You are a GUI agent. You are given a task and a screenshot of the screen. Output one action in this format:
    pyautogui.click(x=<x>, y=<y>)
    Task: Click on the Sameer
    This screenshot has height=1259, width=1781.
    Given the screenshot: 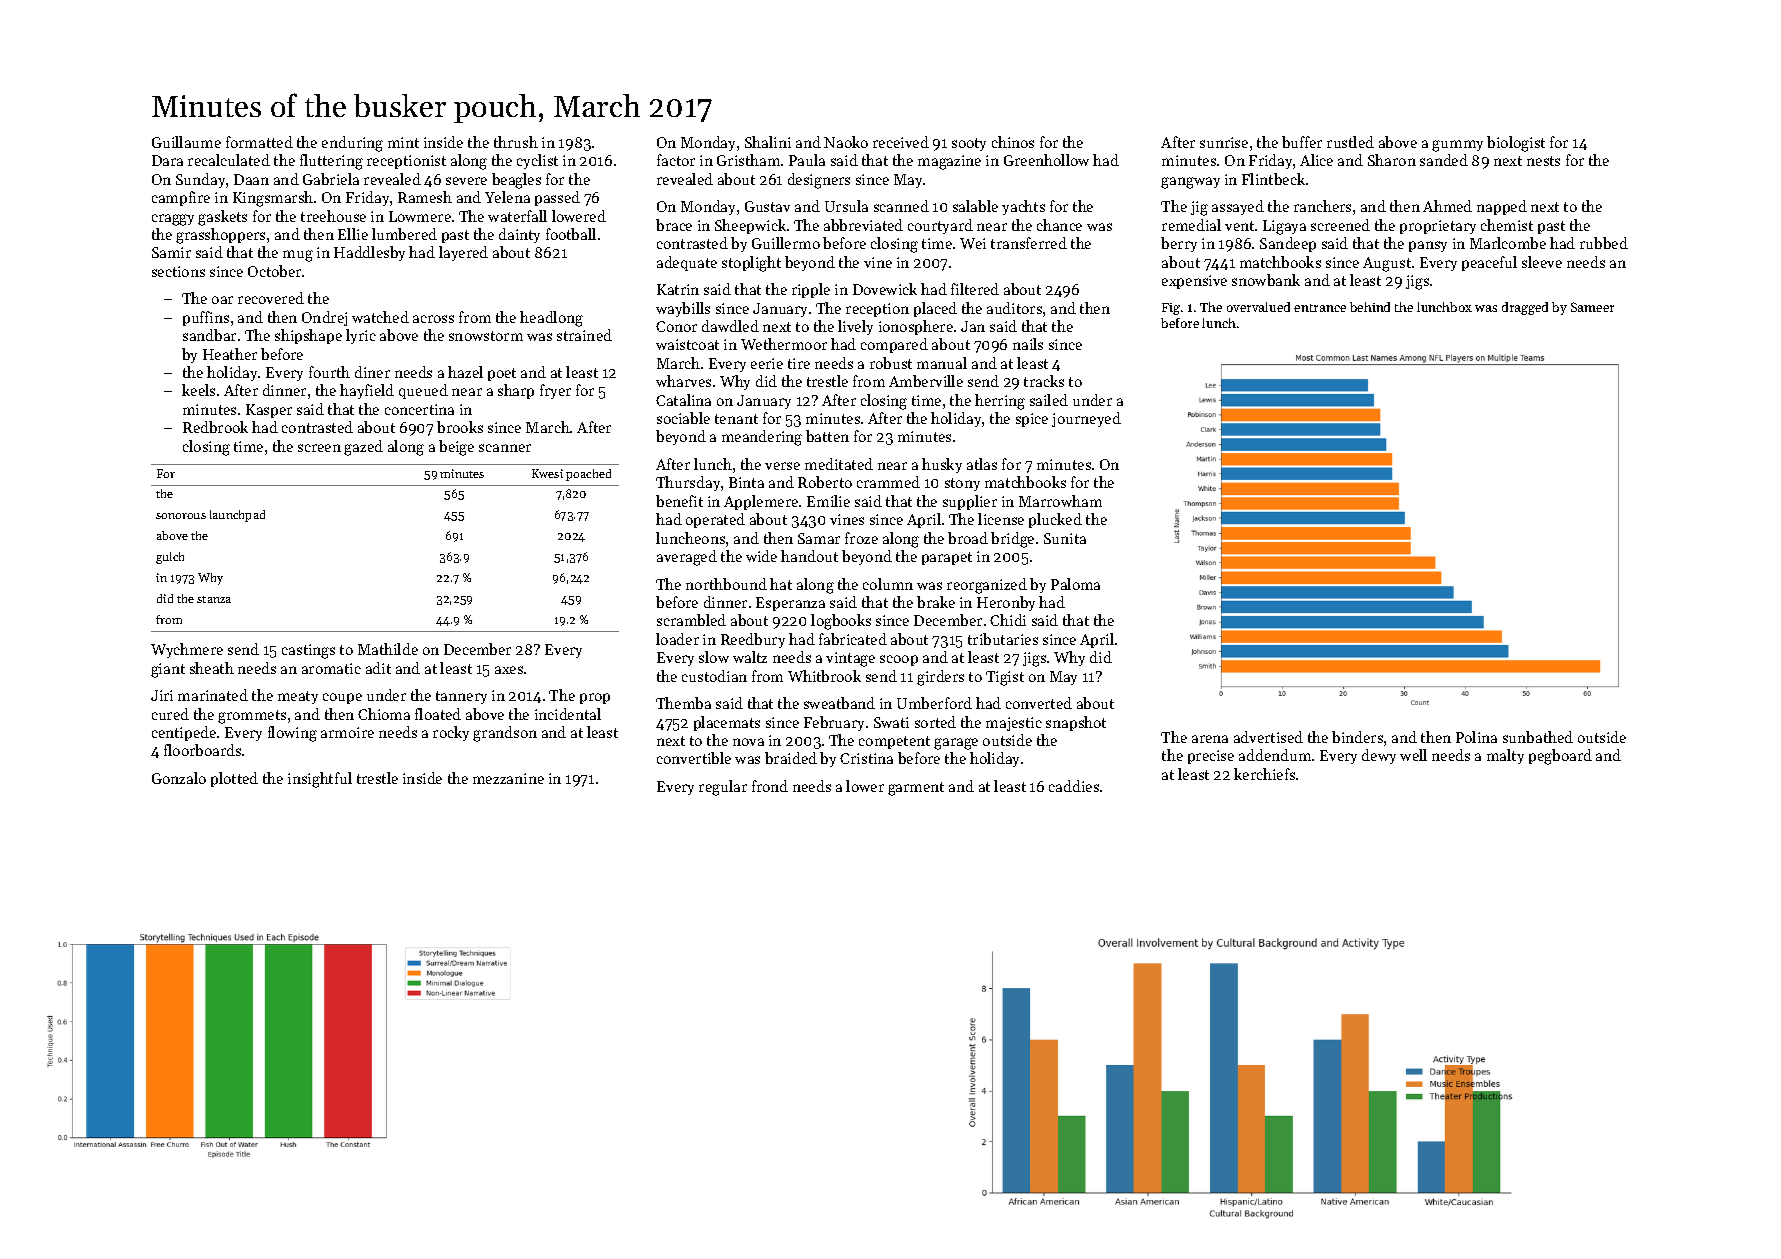 What is the action you would take?
    pyautogui.click(x=1592, y=307)
